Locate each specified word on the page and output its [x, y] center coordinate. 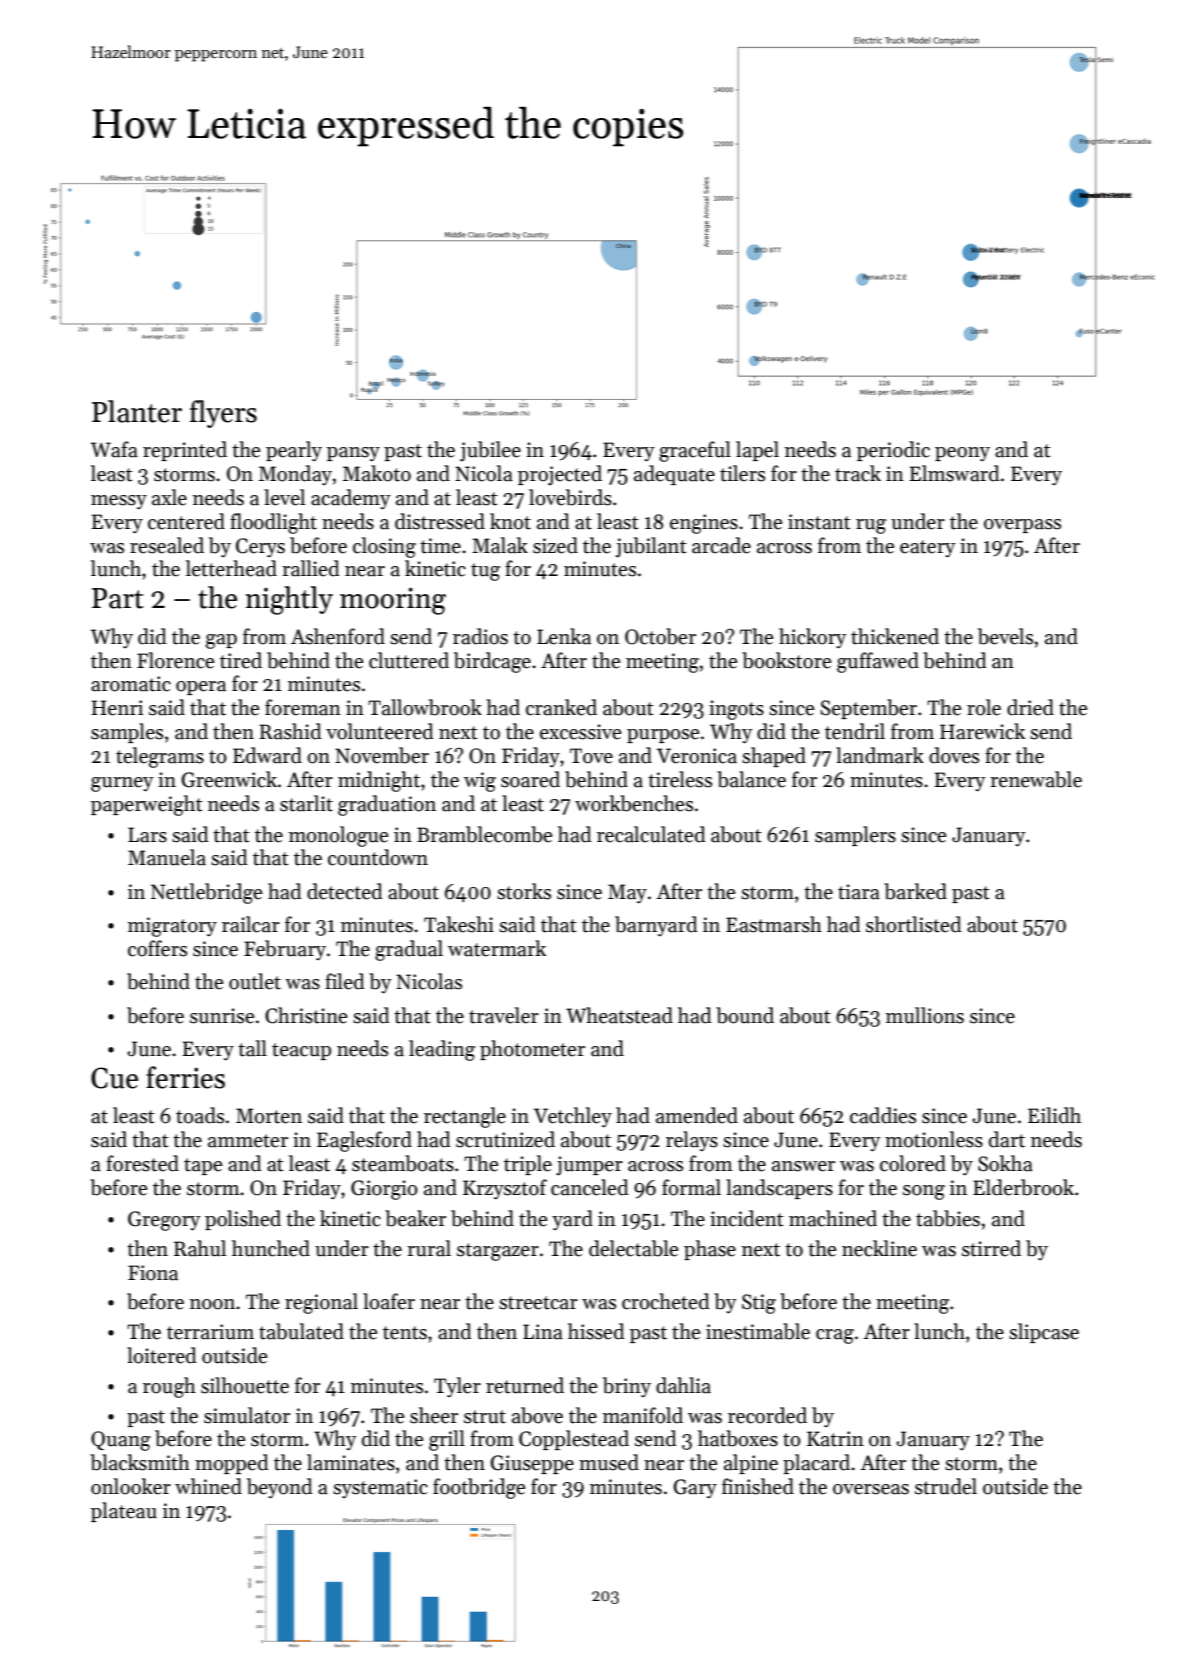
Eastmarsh [774, 924]
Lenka [564, 636]
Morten [269, 1116]
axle [169, 497]
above [537, 1415]
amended [697, 1115]
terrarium [210, 1332]
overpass [1022, 526]
